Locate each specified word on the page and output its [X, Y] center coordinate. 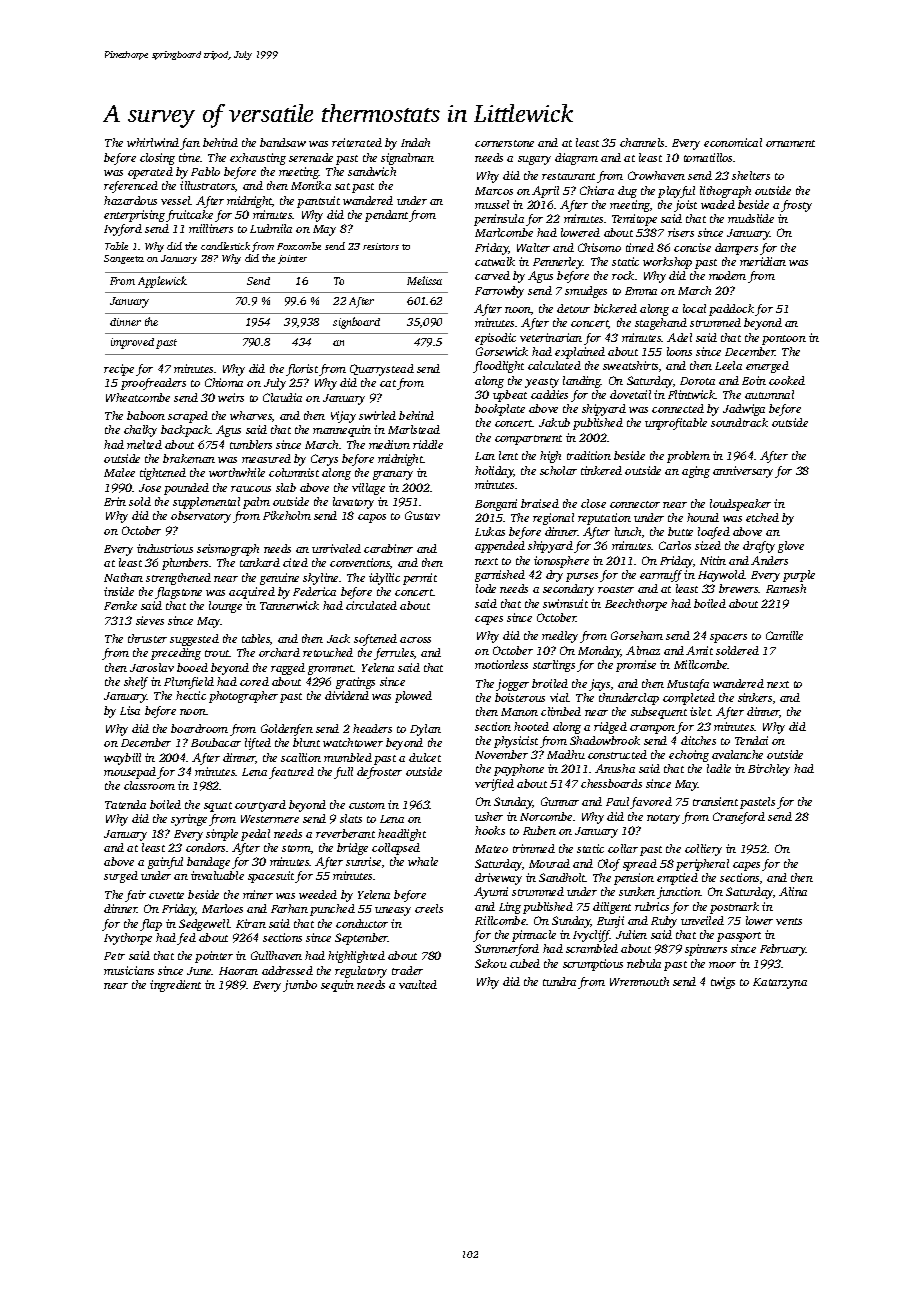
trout [217, 653]
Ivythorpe [128, 939]
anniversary [743, 472]
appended [500, 547]
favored [651, 803]
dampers [736, 249]
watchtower [353, 742]
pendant [387, 216]
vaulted [418, 984]
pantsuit [318, 202]
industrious [165, 548]
